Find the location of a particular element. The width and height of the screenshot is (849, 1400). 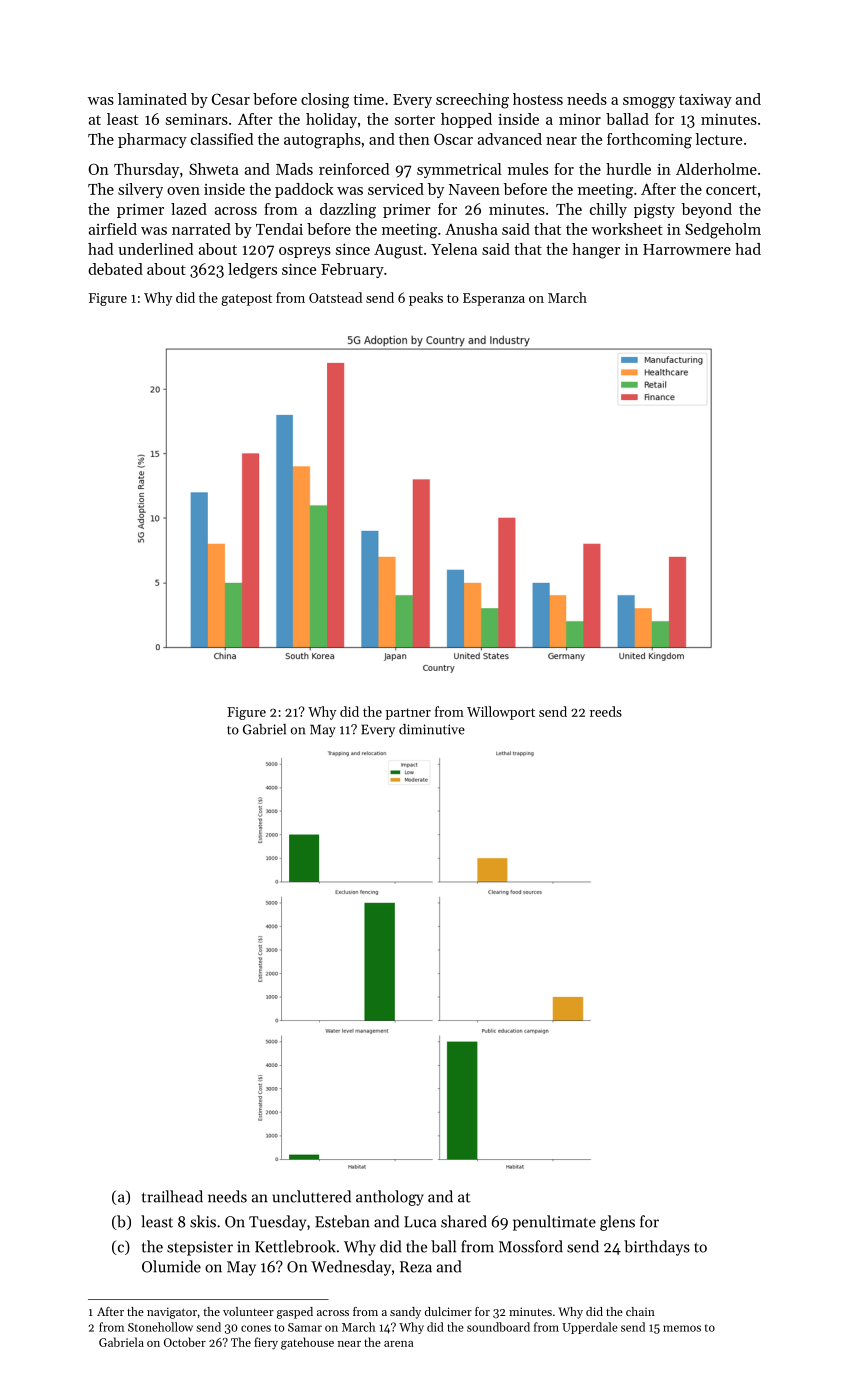

reeds is located at coordinates (606, 711).
